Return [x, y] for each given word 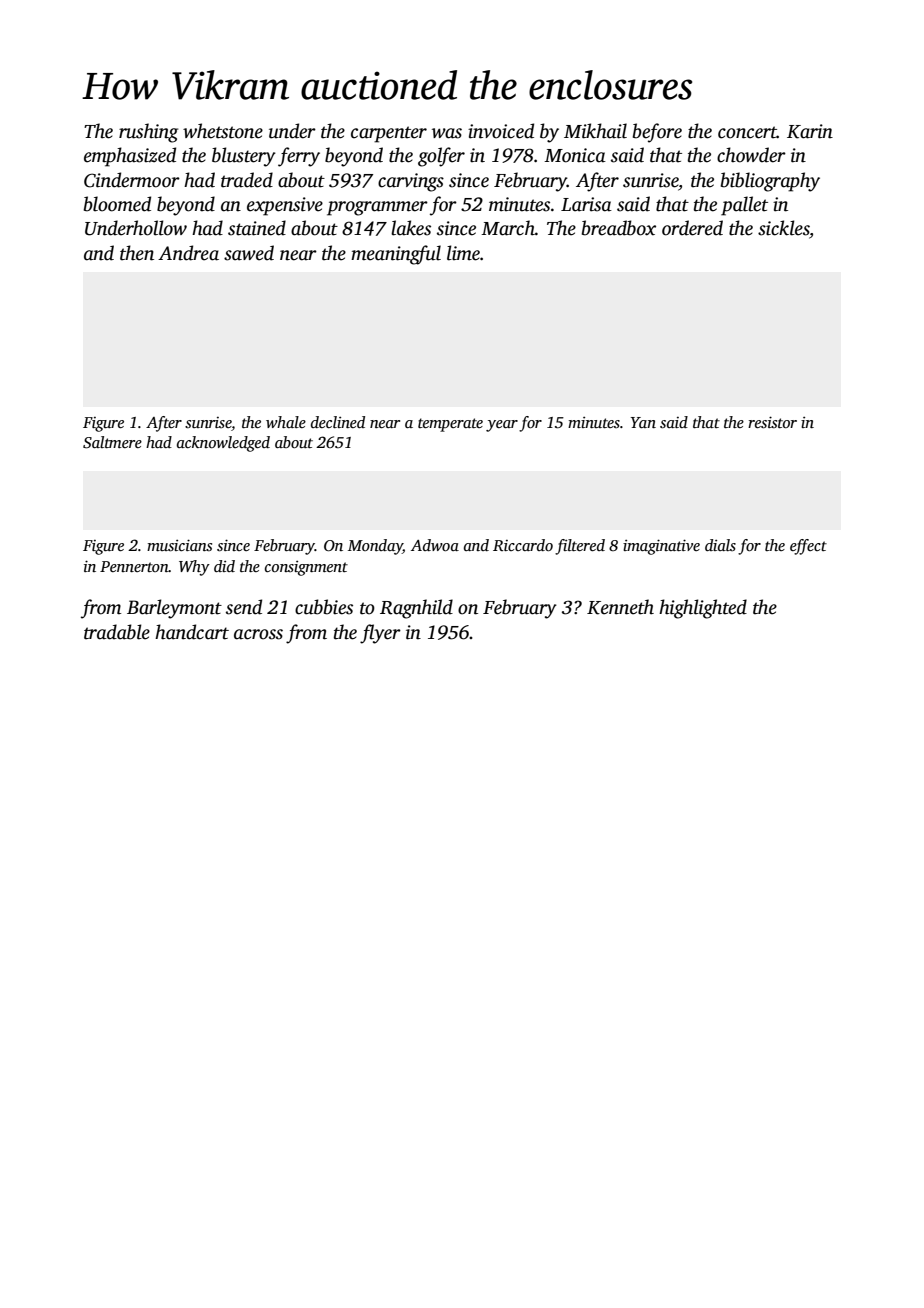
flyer [380, 634]
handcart [192, 632]
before [657, 133]
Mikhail [595, 131]
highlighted [703, 609]
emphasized [130, 157]
